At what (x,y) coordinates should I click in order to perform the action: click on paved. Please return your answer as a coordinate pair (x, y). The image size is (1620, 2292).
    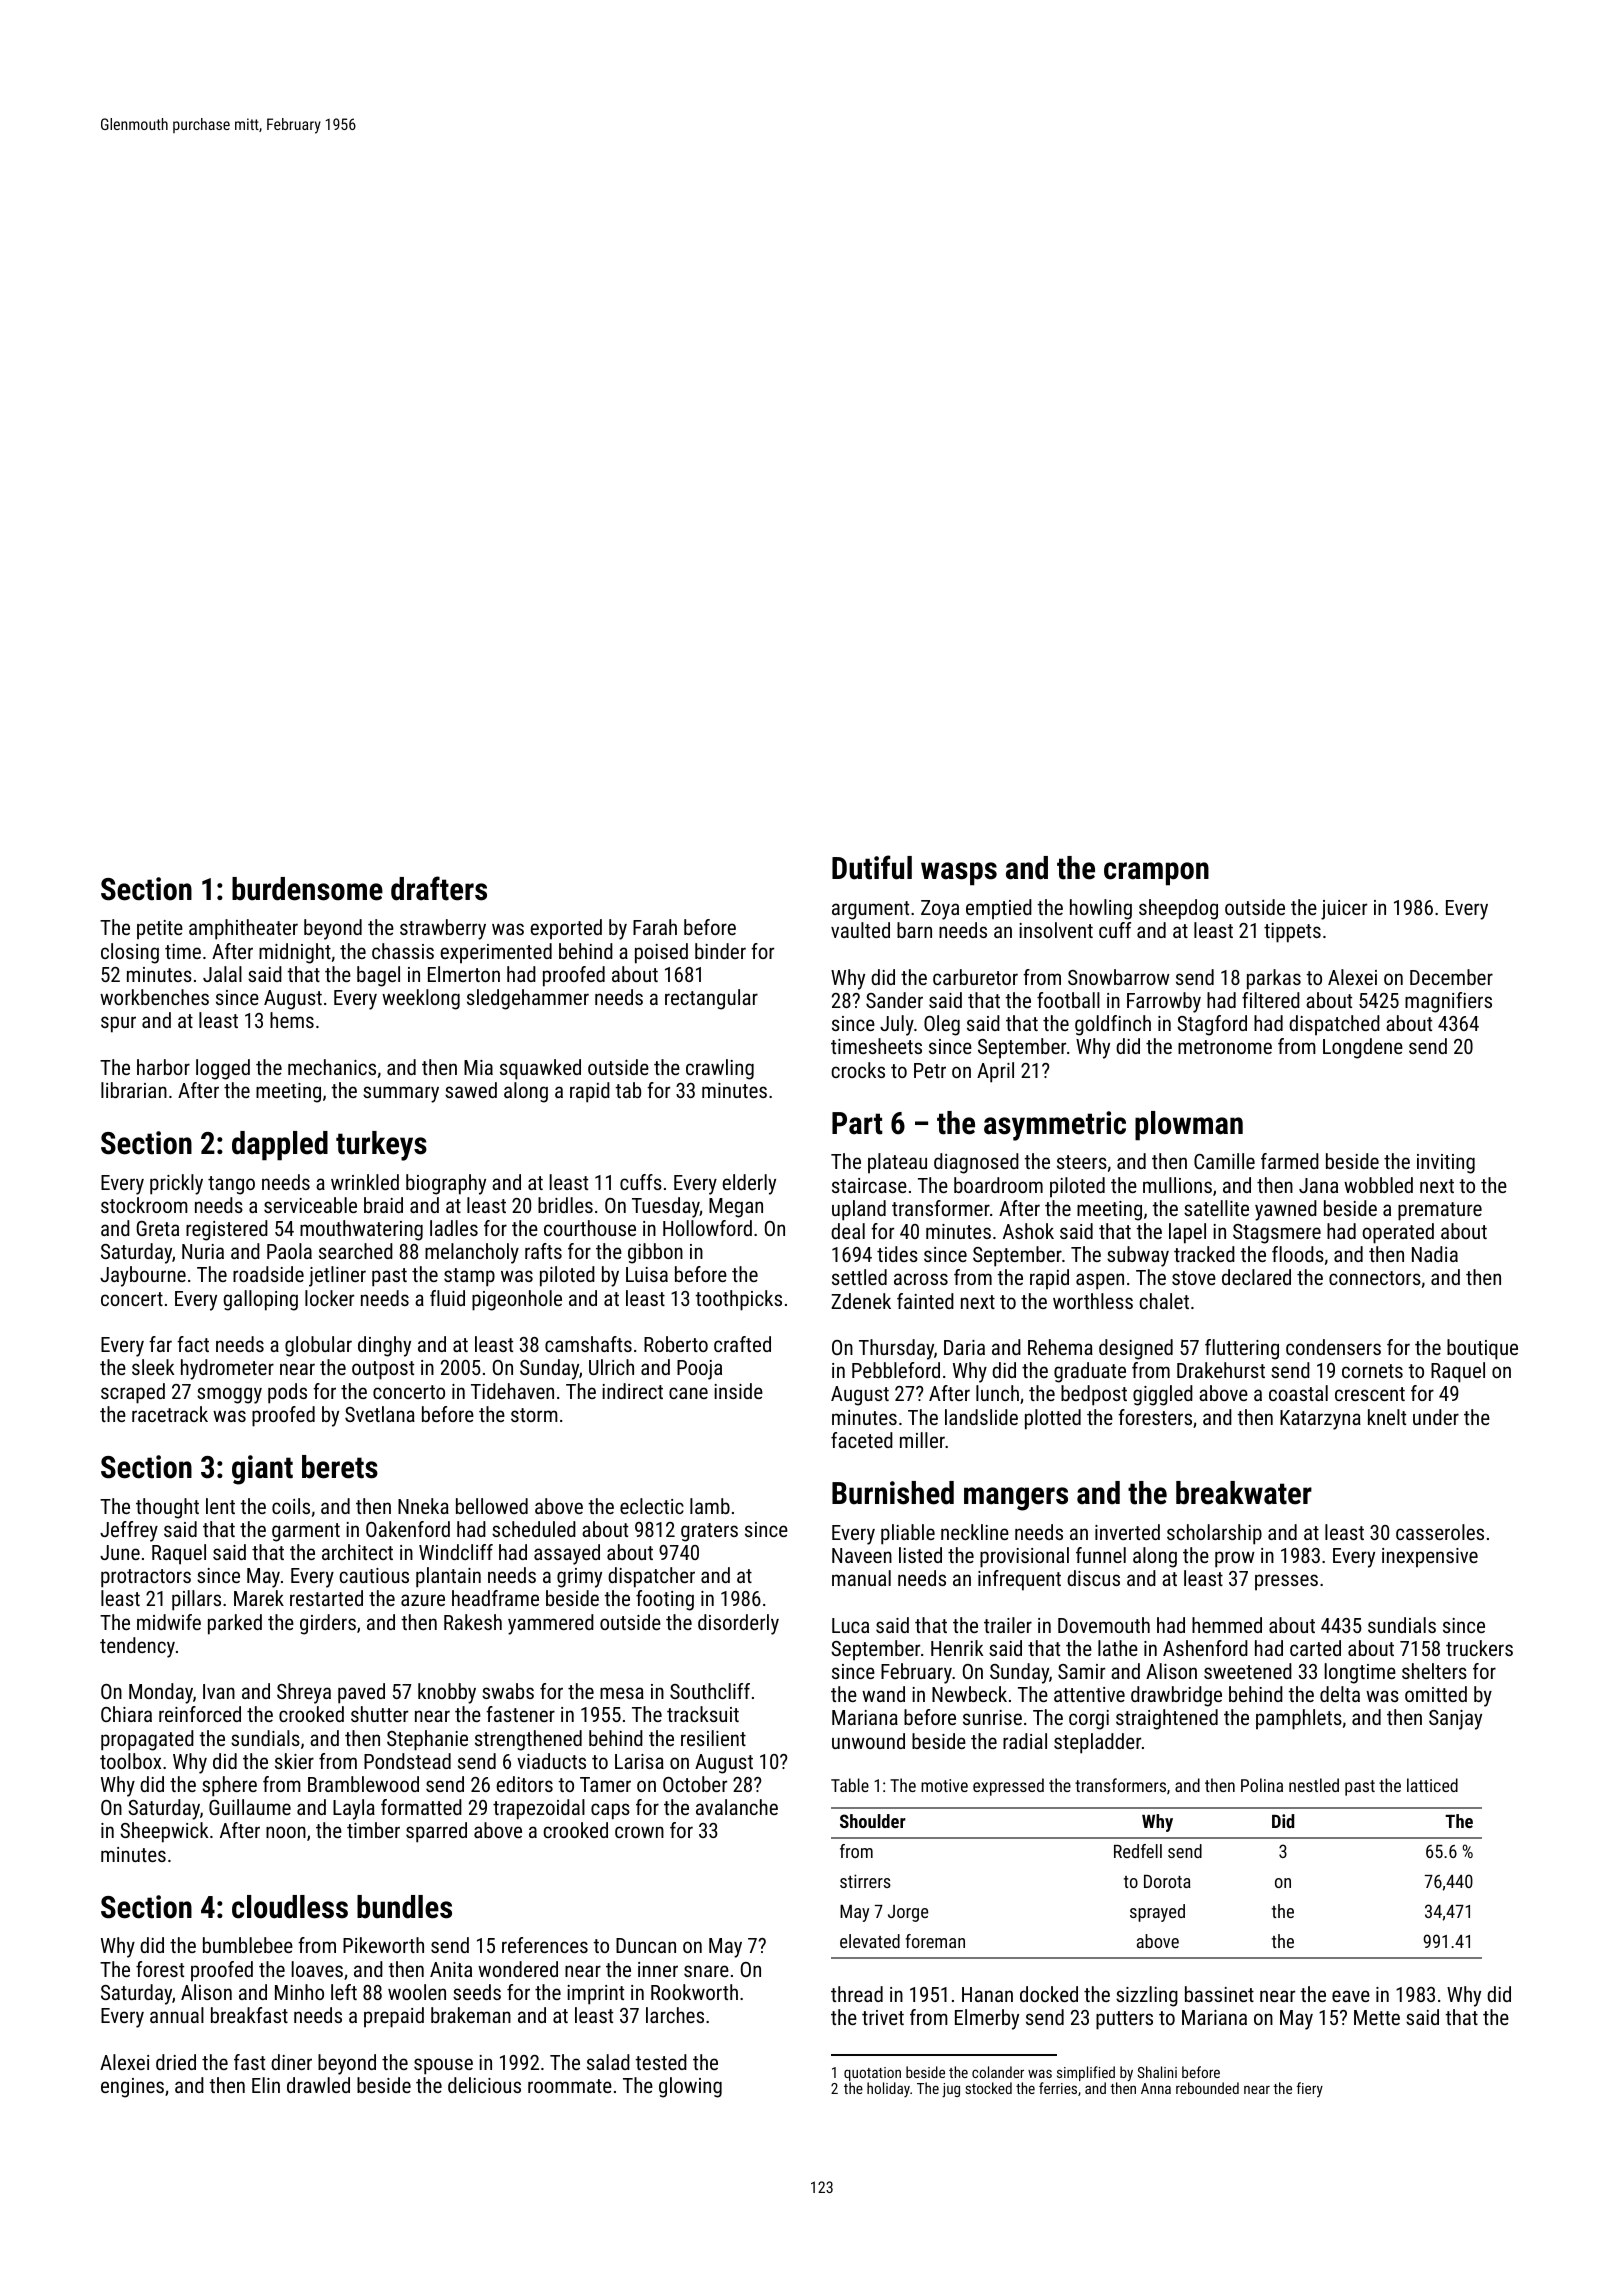
    Looking at the image, I should click on (361, 1693).
